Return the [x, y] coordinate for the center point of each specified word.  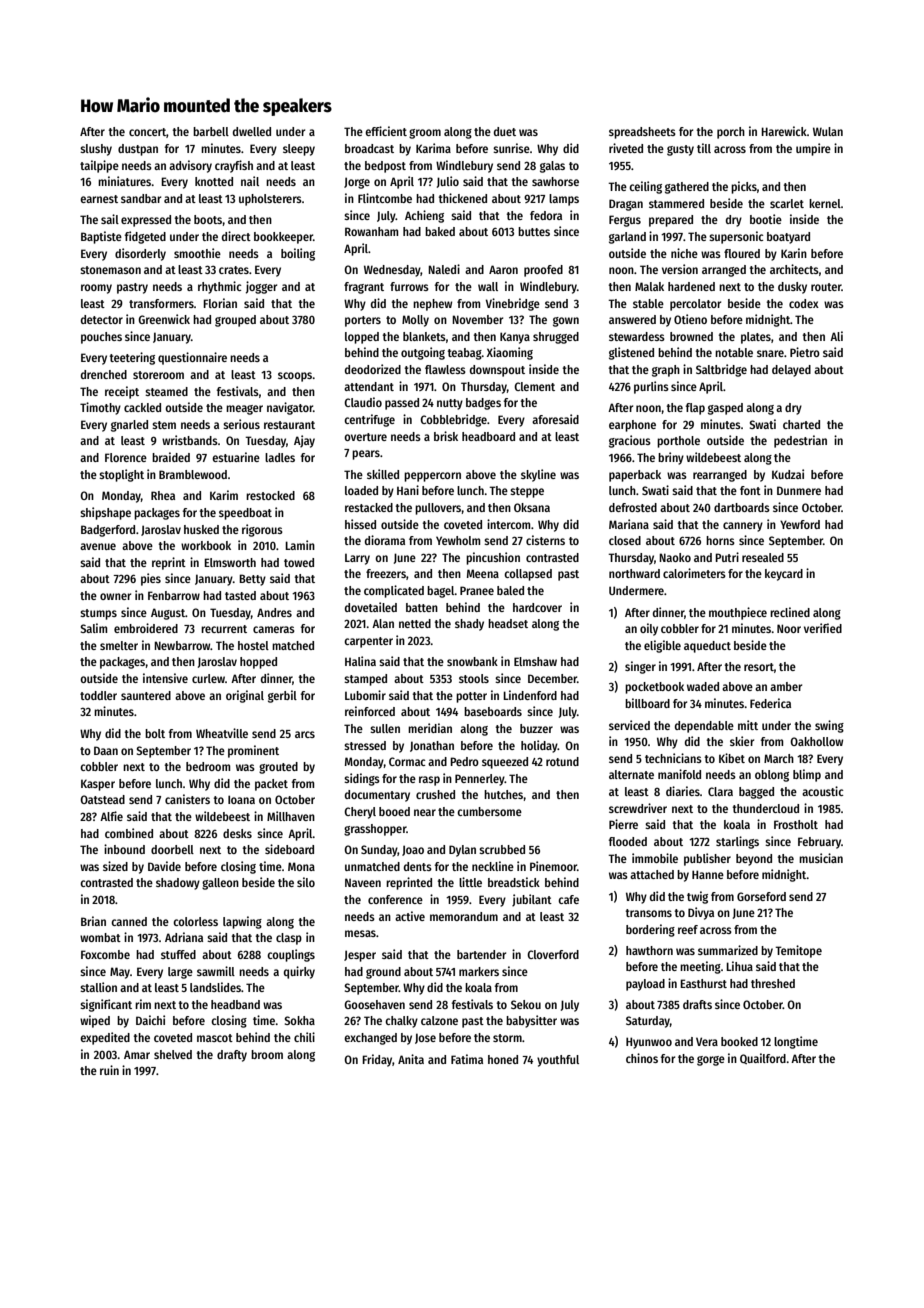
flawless [445, 369]
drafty [232, 1056]
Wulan [828, 131]
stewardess [637, 336]
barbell [211, 131]
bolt [155, 733]
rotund [562, 761]
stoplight [121, 475]
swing [829, 726]
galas [552, 167]
